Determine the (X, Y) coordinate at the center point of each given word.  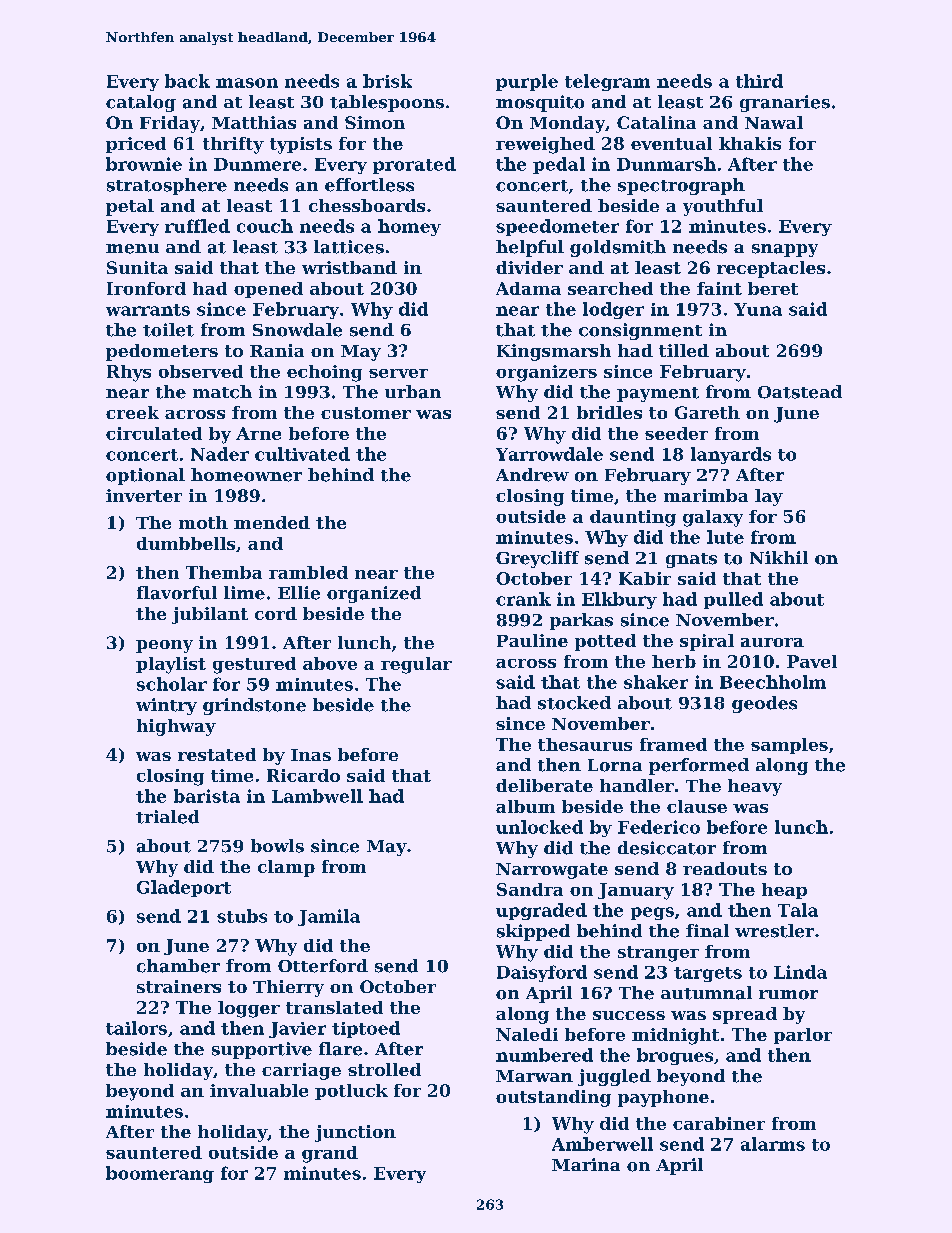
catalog (141, 103)
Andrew (532, 475)
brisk (387, 81)
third (759, 81)
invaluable (259, 1090)
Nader (220, 454)
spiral (707, 642)
